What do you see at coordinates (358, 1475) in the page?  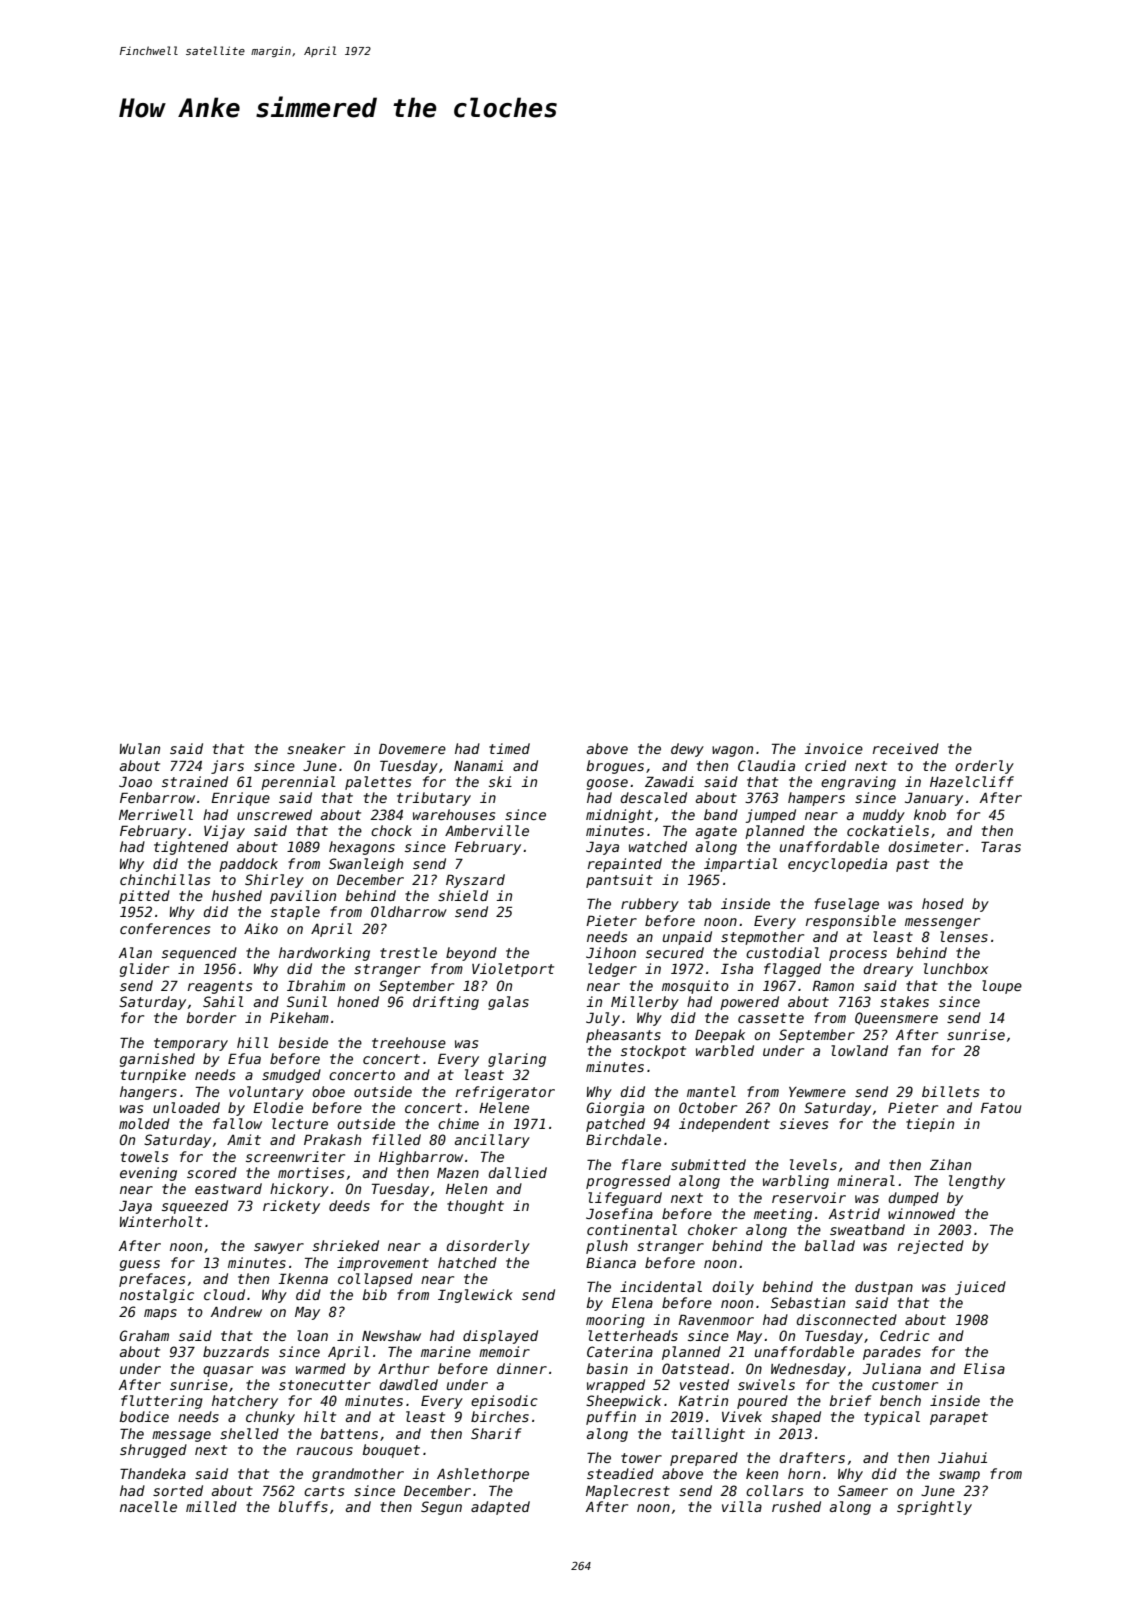 I see `grandmother` at bounding box center [358, 1475].
